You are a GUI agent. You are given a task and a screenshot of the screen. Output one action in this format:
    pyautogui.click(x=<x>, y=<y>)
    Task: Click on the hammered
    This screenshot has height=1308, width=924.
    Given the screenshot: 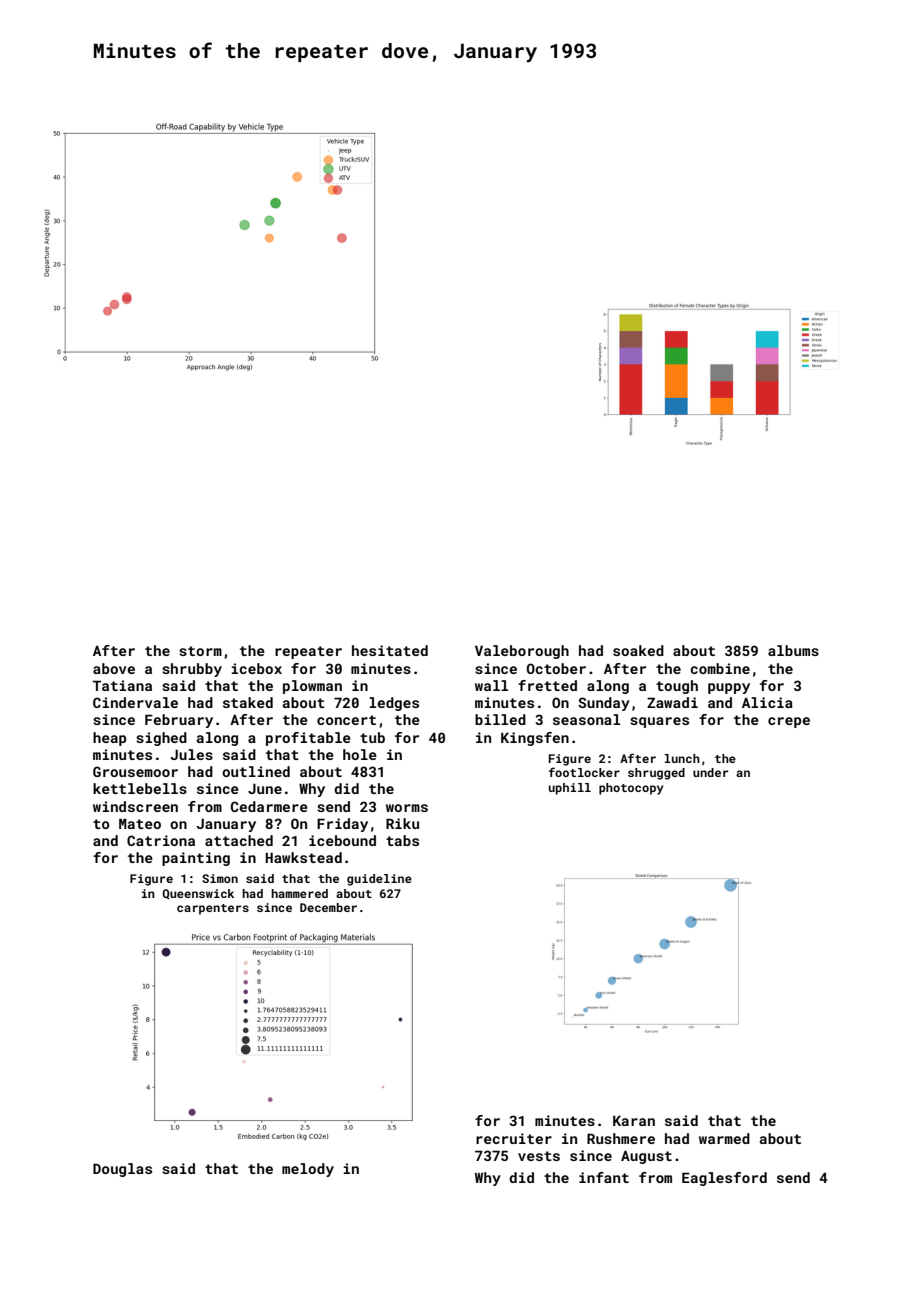 What is the action you would take?
    pyautogui.click(x=299, y=893)
